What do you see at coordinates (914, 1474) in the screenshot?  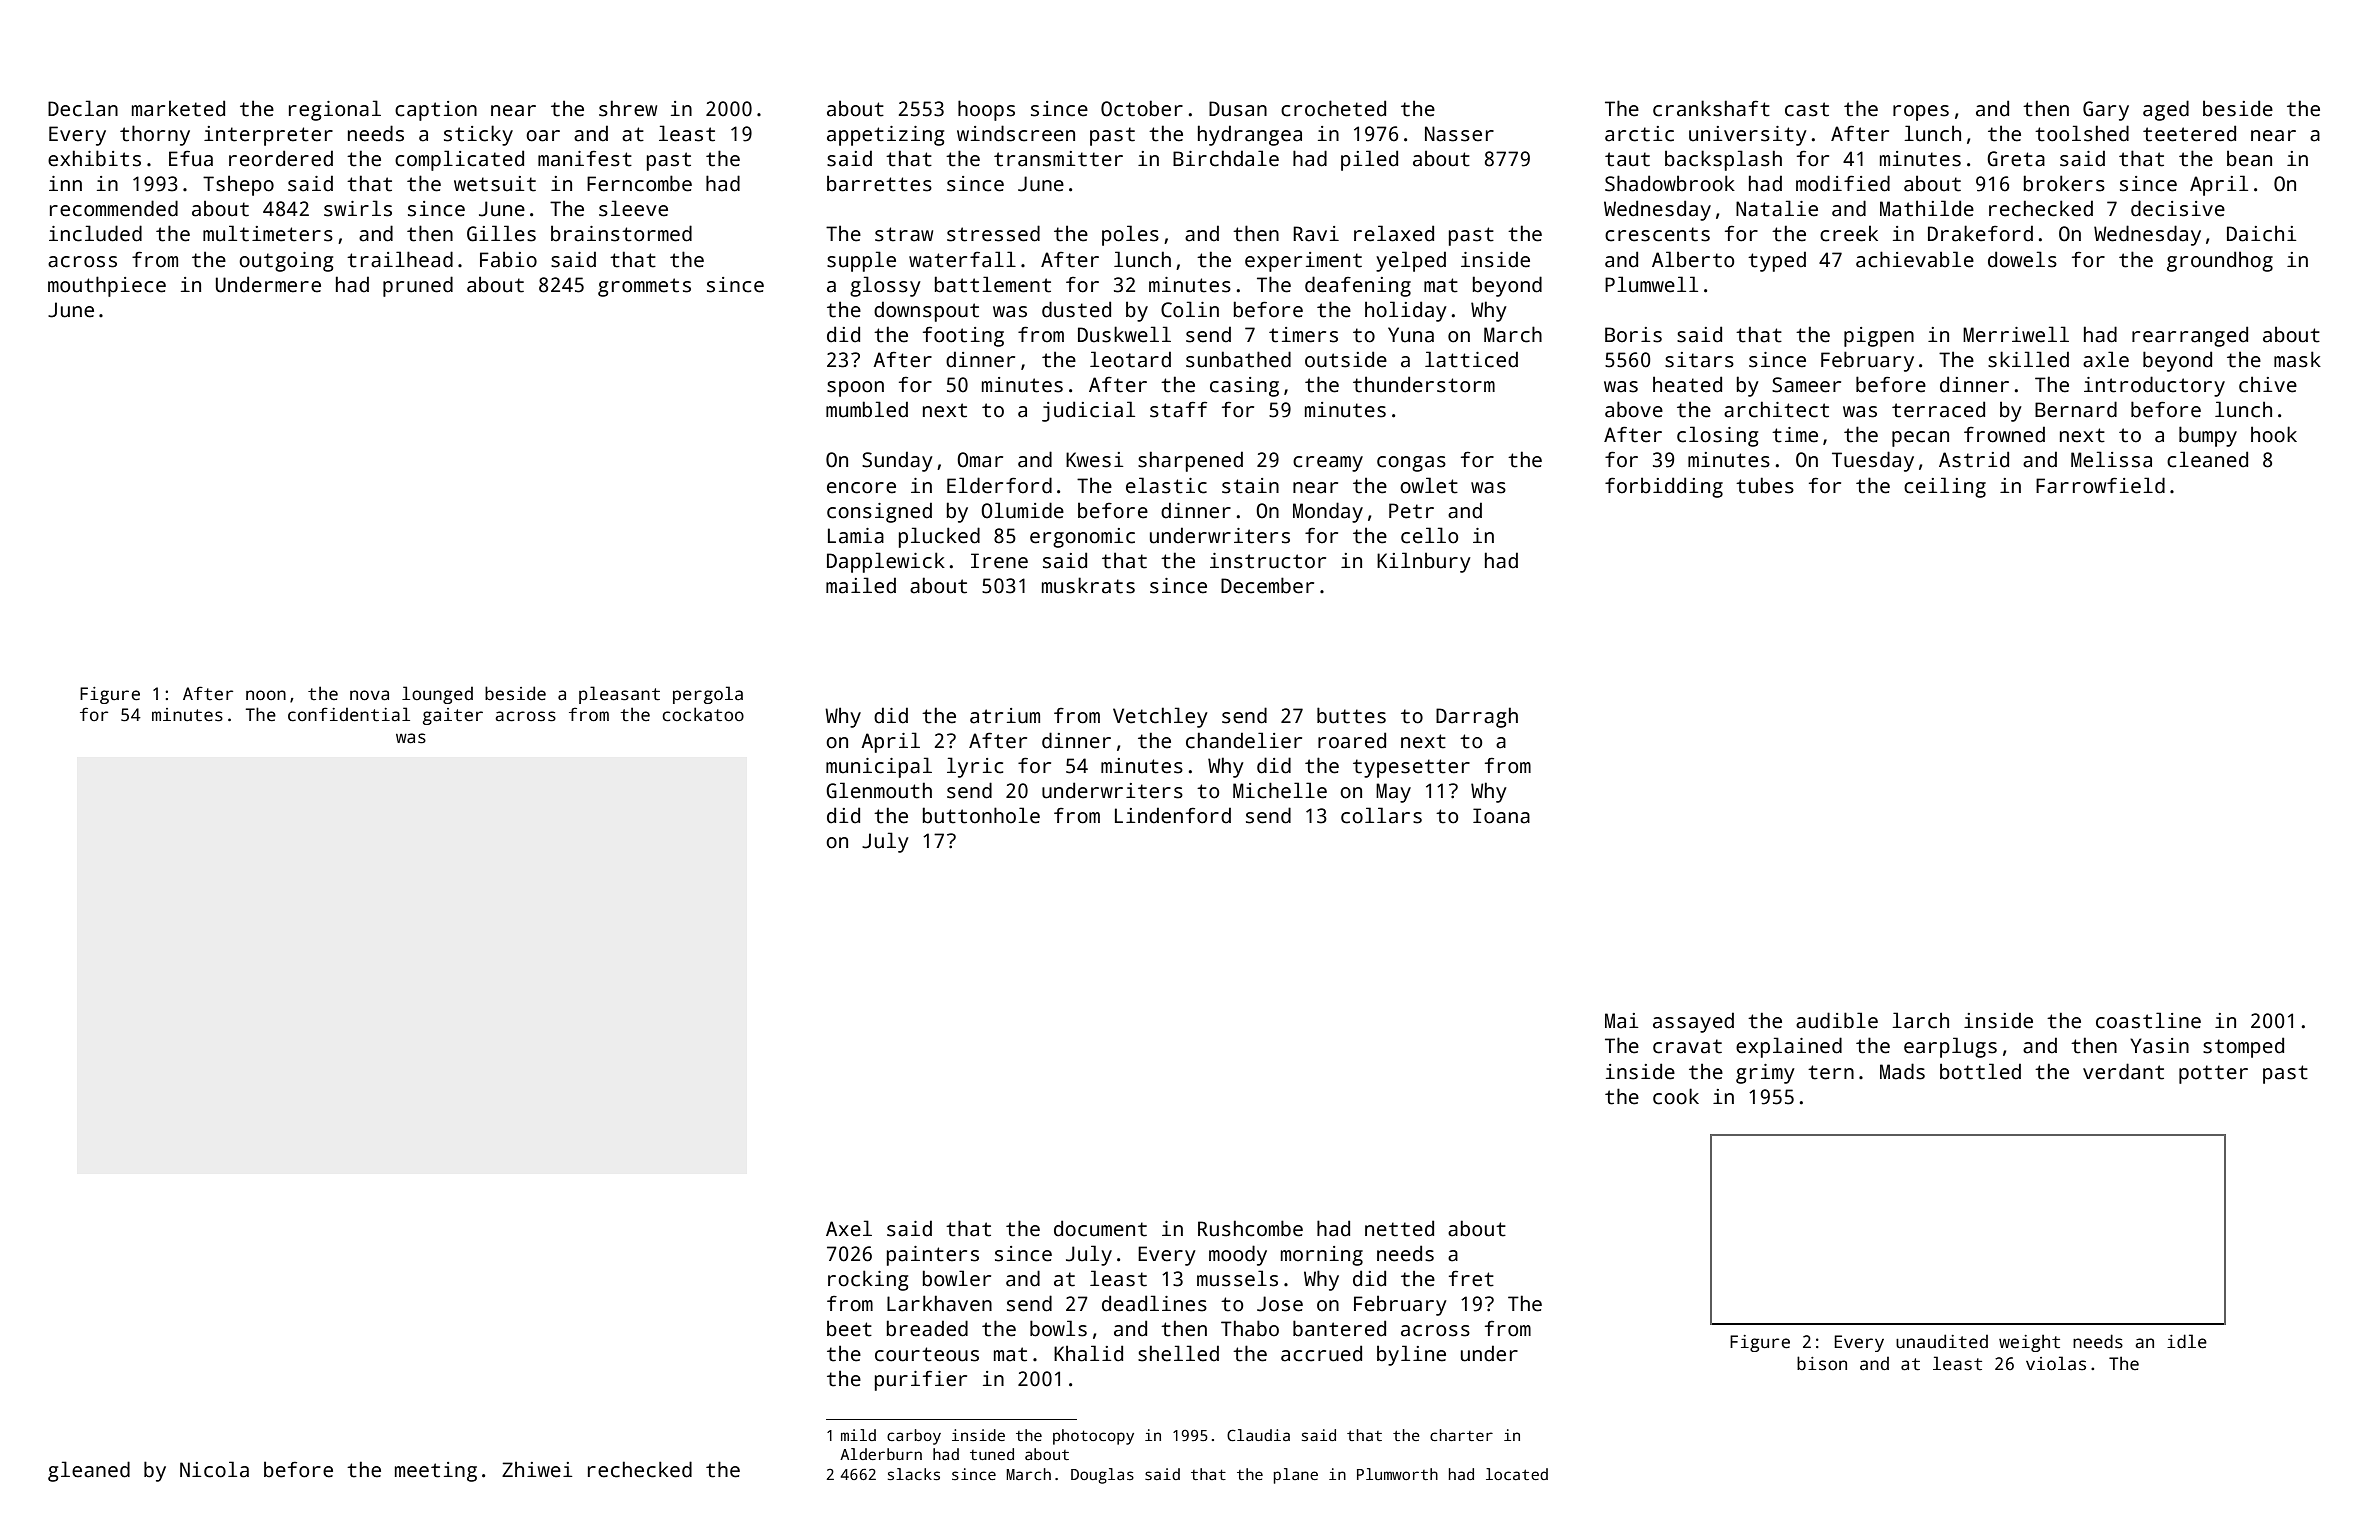 I see `slacks` at bounding box center [914, 1474].
